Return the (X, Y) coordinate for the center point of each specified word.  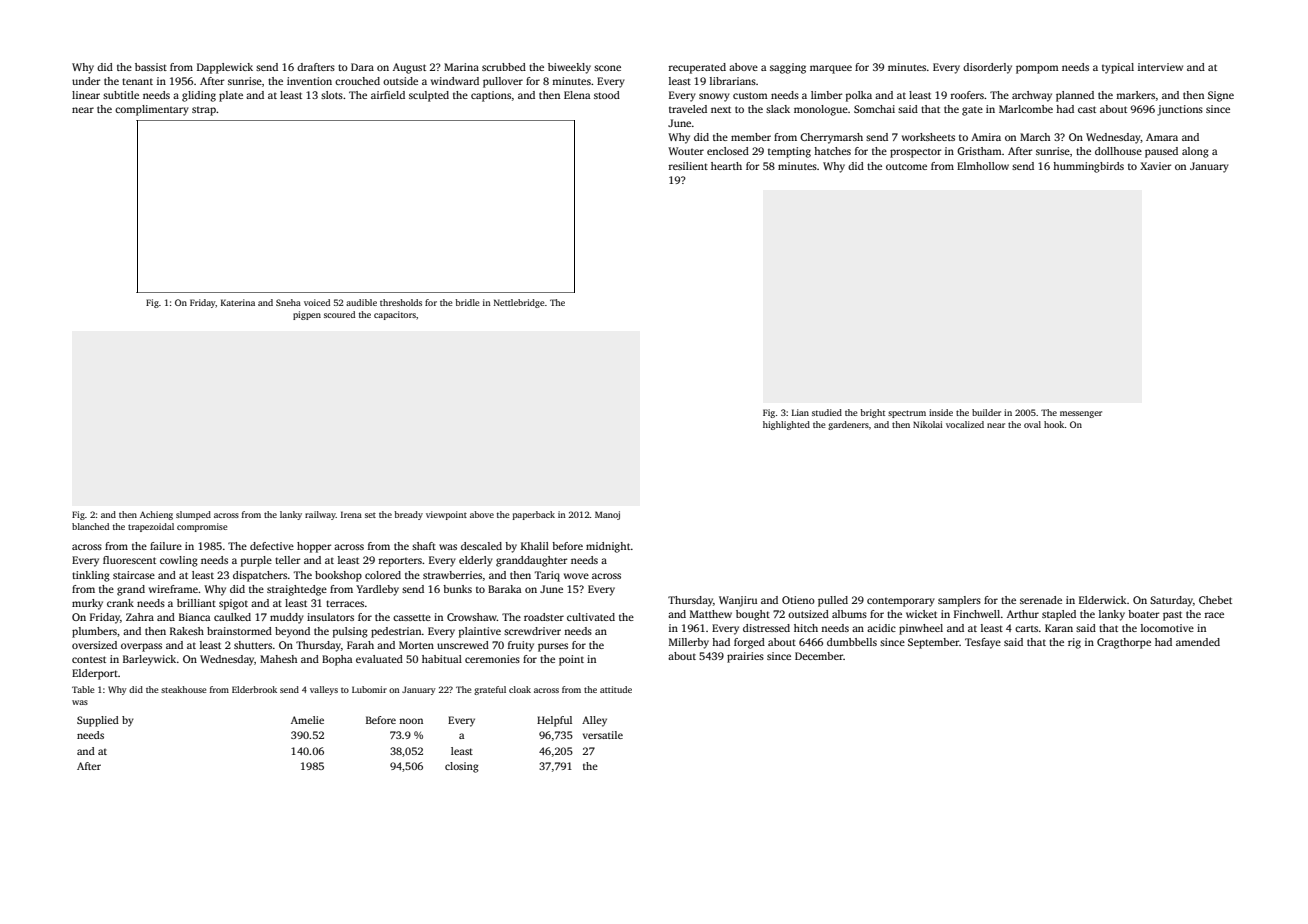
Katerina (238, 302)
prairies (745, 657)
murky (87, 604)
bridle (467, 302)
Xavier (1155, 166)
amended (1198, 642)
